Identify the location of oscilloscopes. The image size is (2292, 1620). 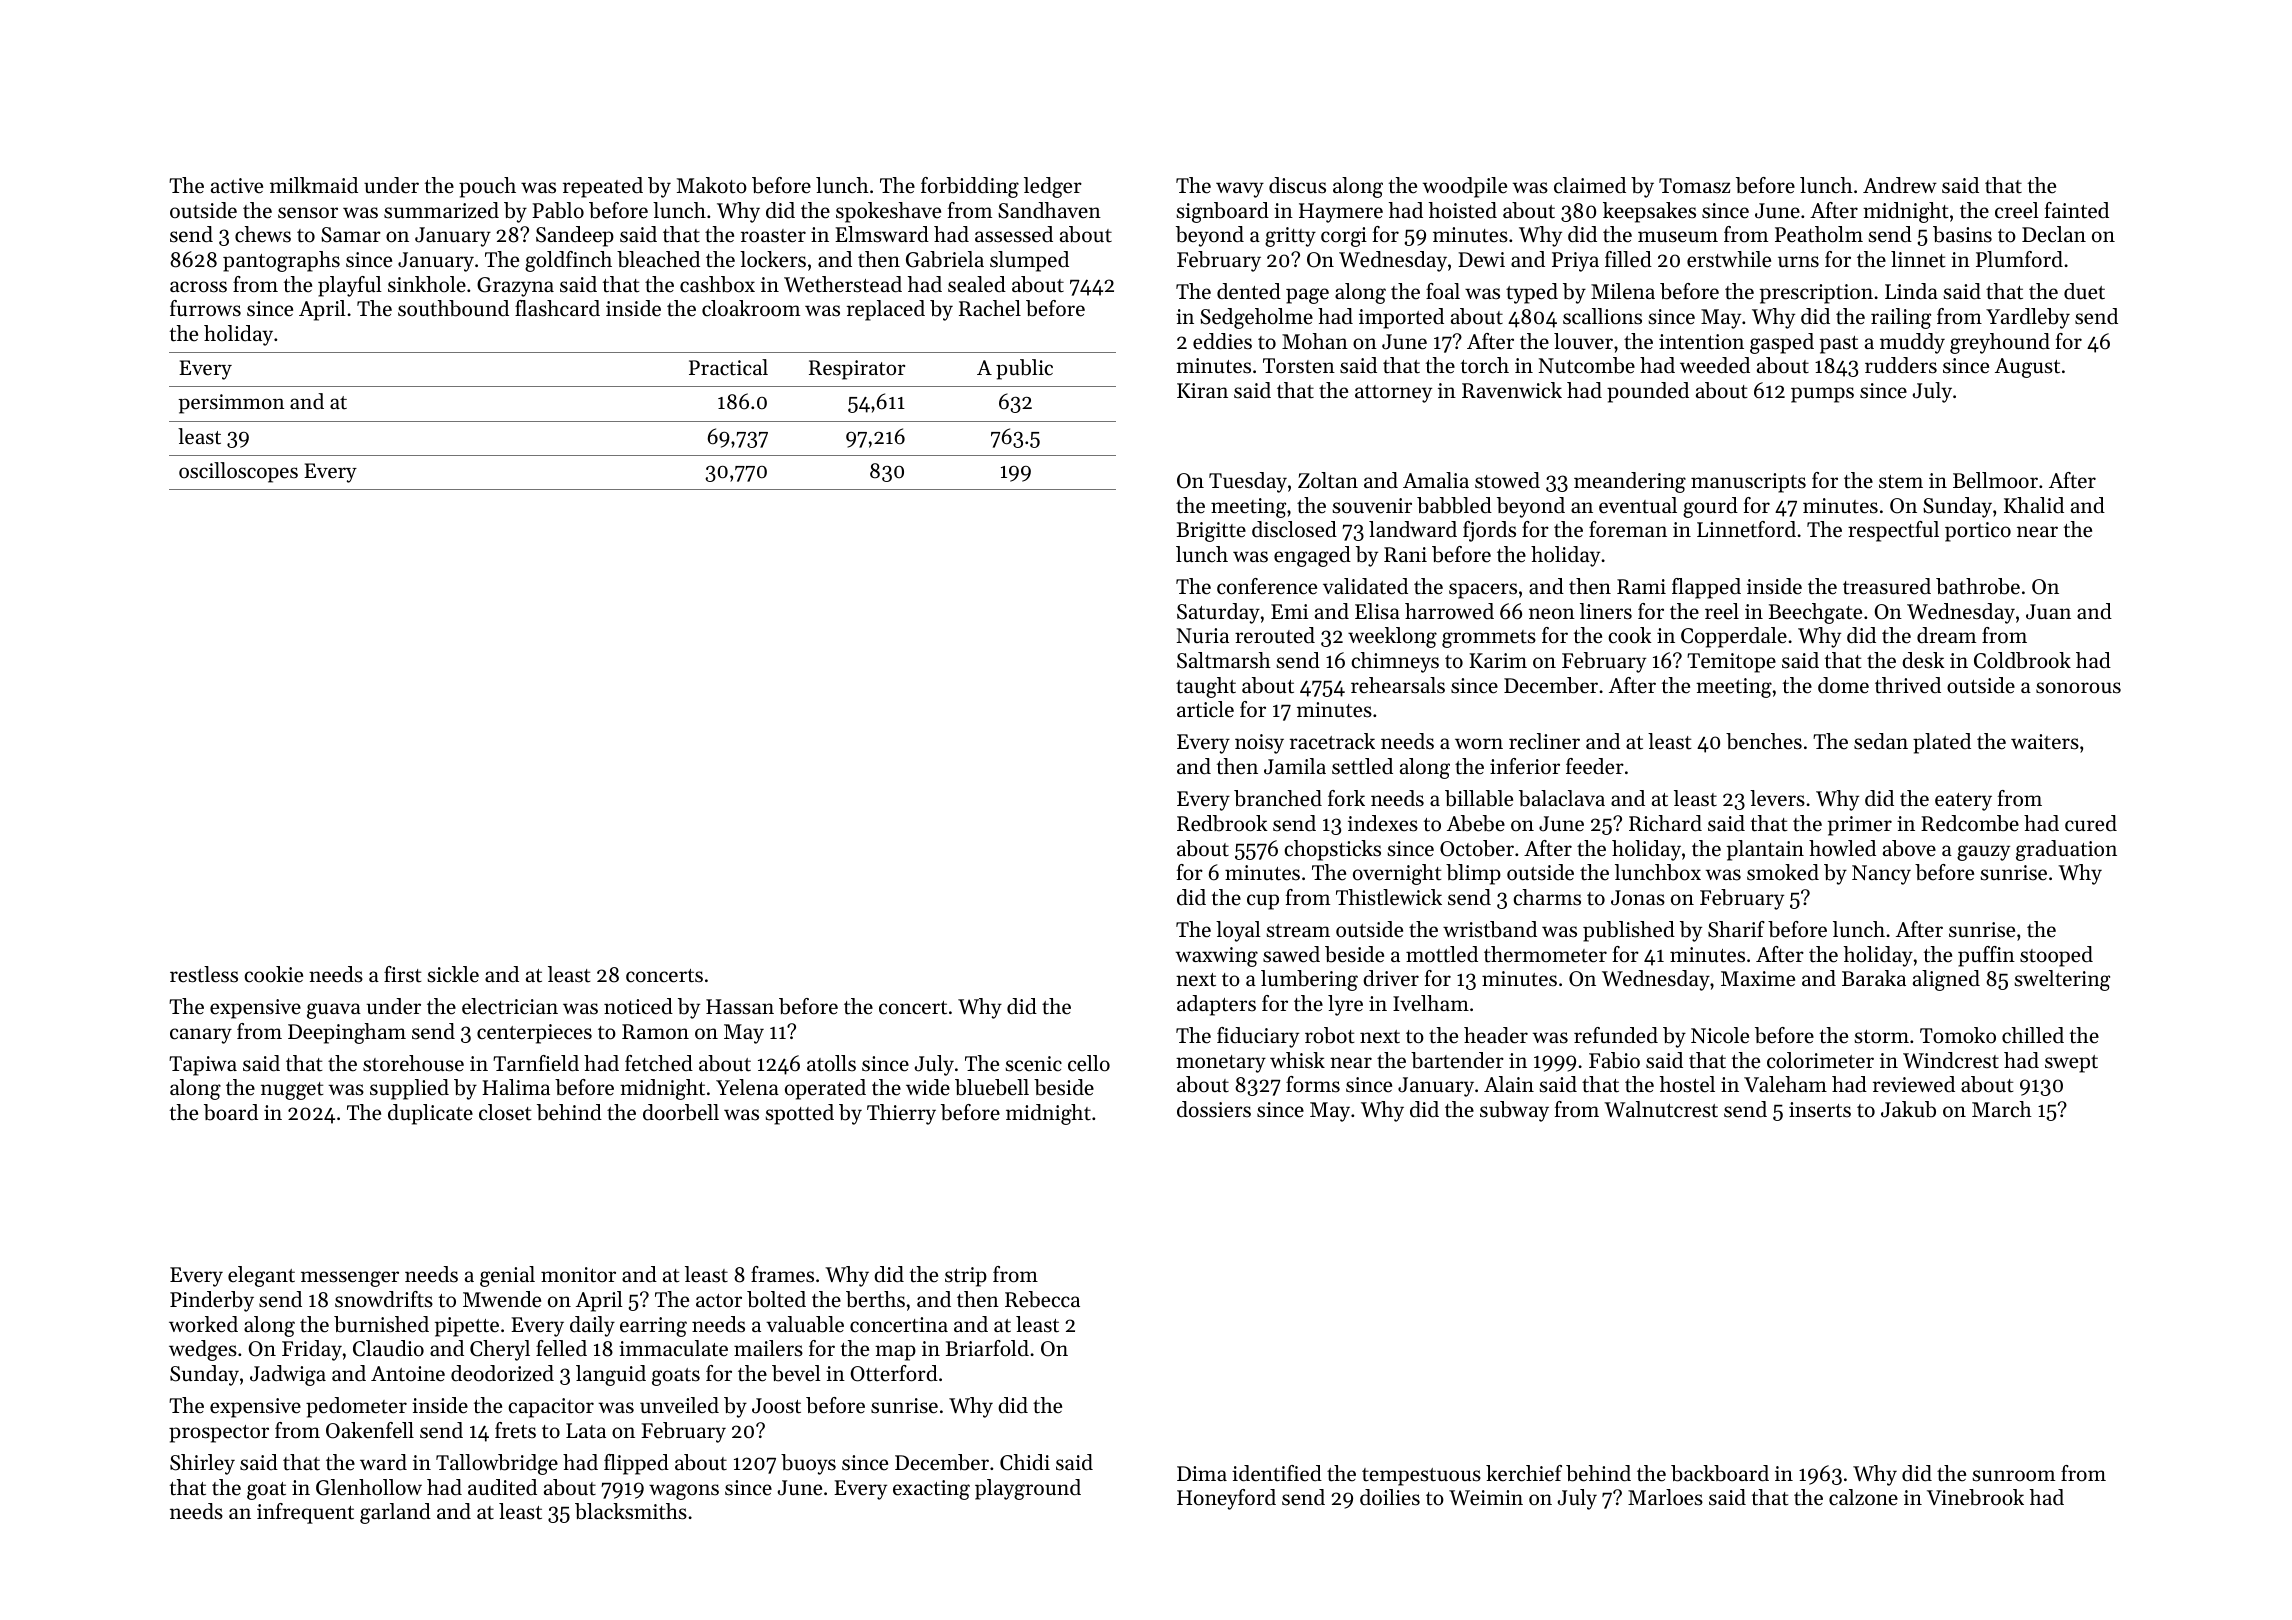
(238, 472).
